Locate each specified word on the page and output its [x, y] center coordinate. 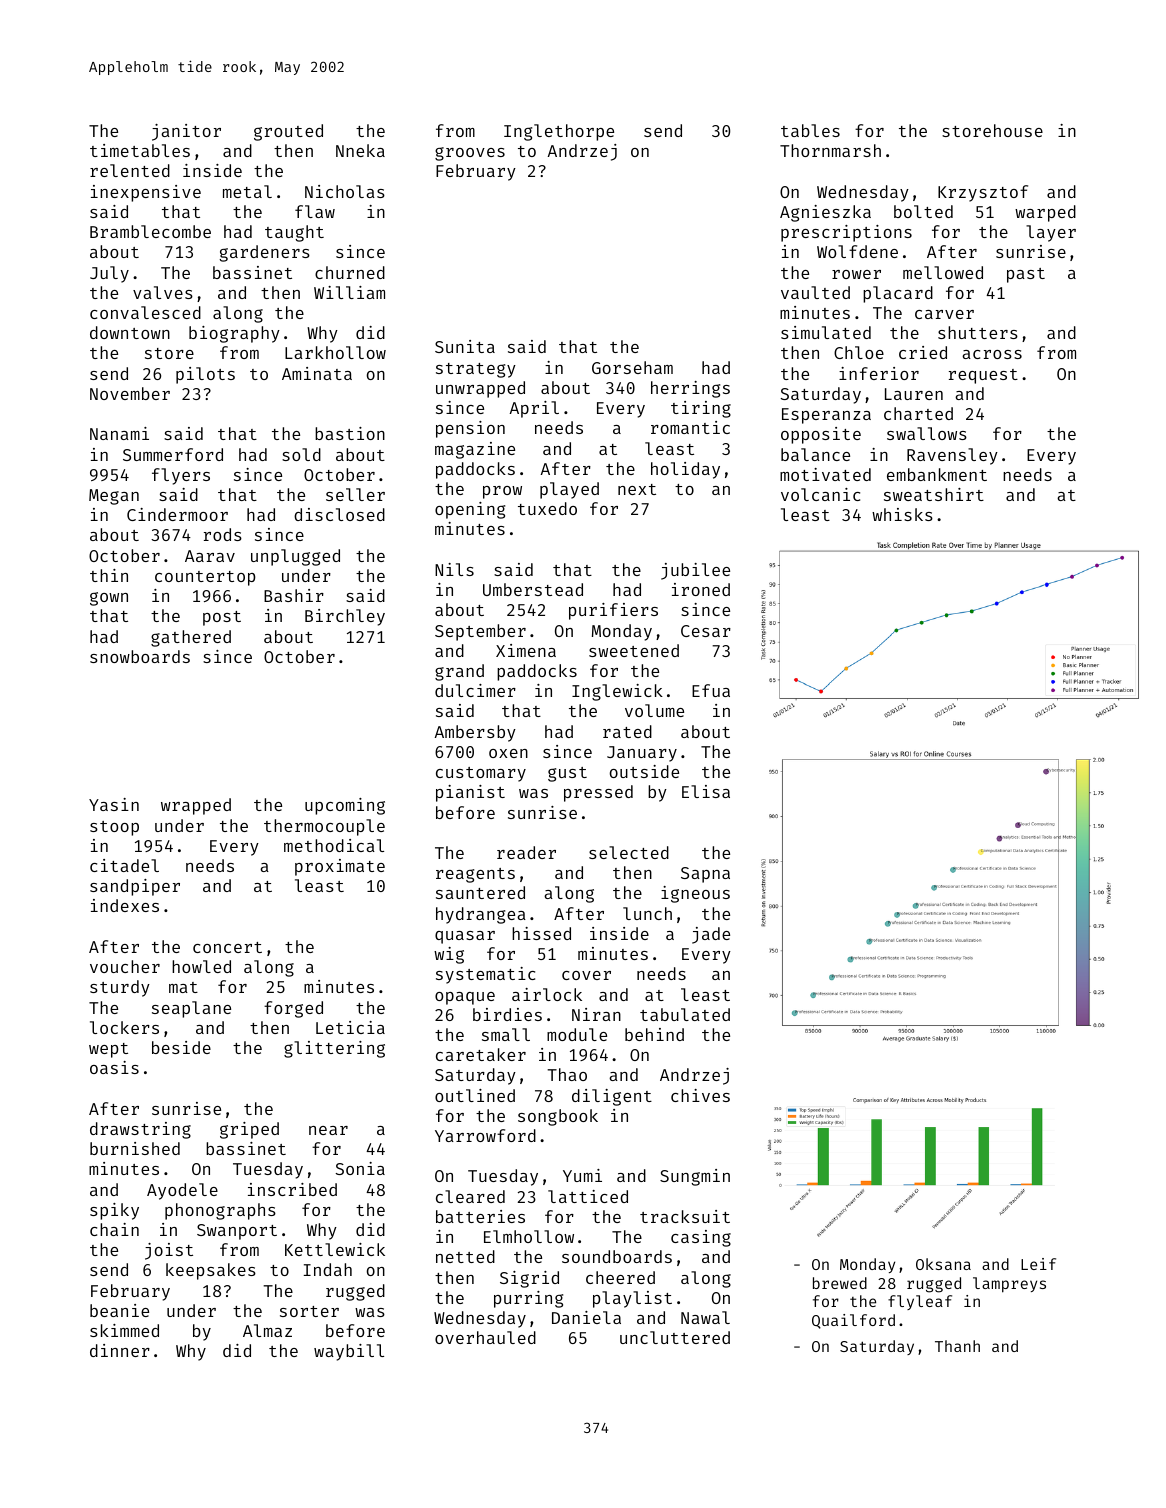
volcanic [820, 494]
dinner [120, 1350]
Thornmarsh [830, 150]
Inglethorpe [559, 132]
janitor [186, 132]
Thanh [957, 1346]
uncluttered [675, 1337]
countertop [205, 578]
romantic [690, 427]
